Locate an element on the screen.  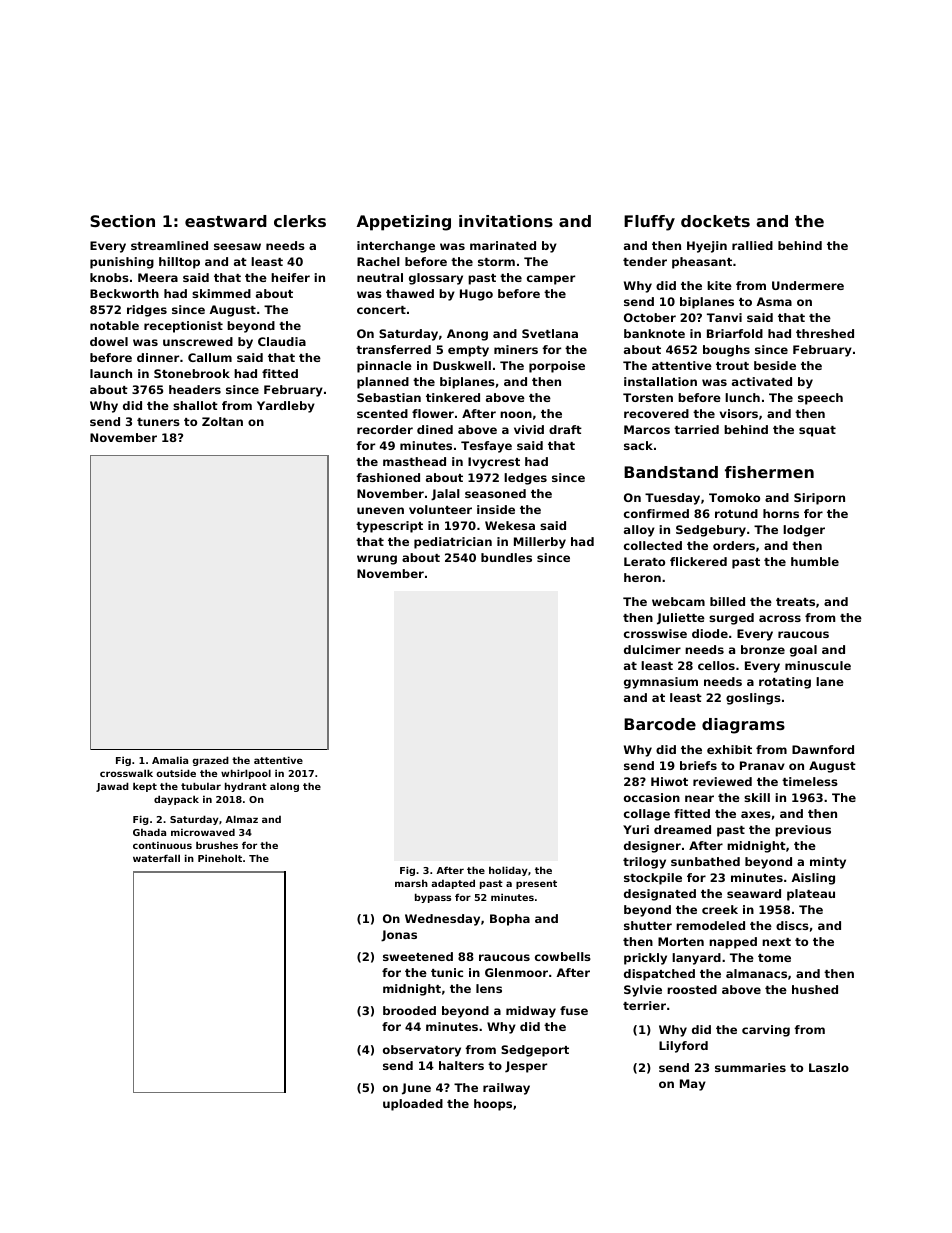
Laszlo is located at coordinates (829, 1067).
